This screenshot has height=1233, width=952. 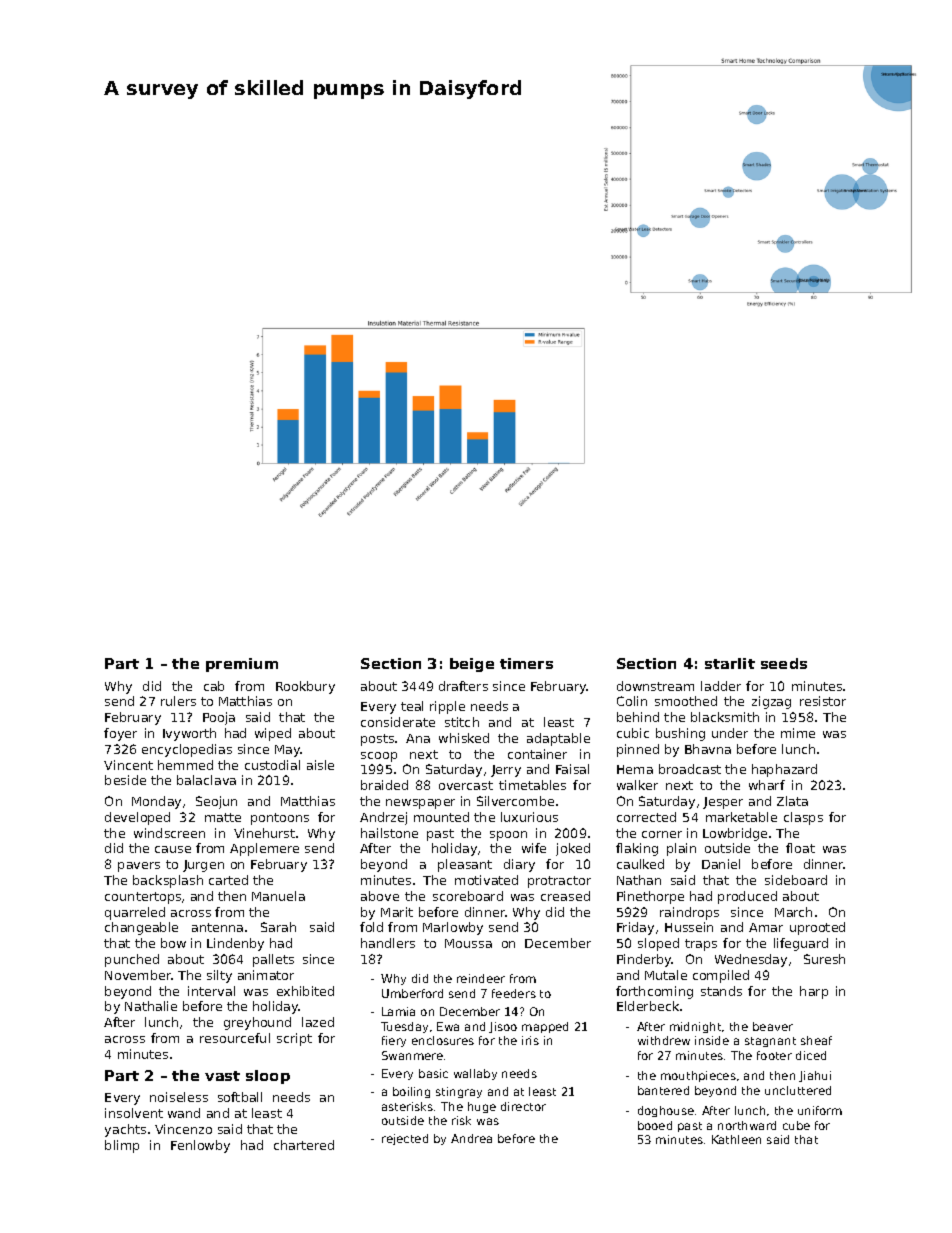 What do you see at coordinates (471, 1138) in the screenshot?
I see `Andrea` at bounding box center [471, 1138].
